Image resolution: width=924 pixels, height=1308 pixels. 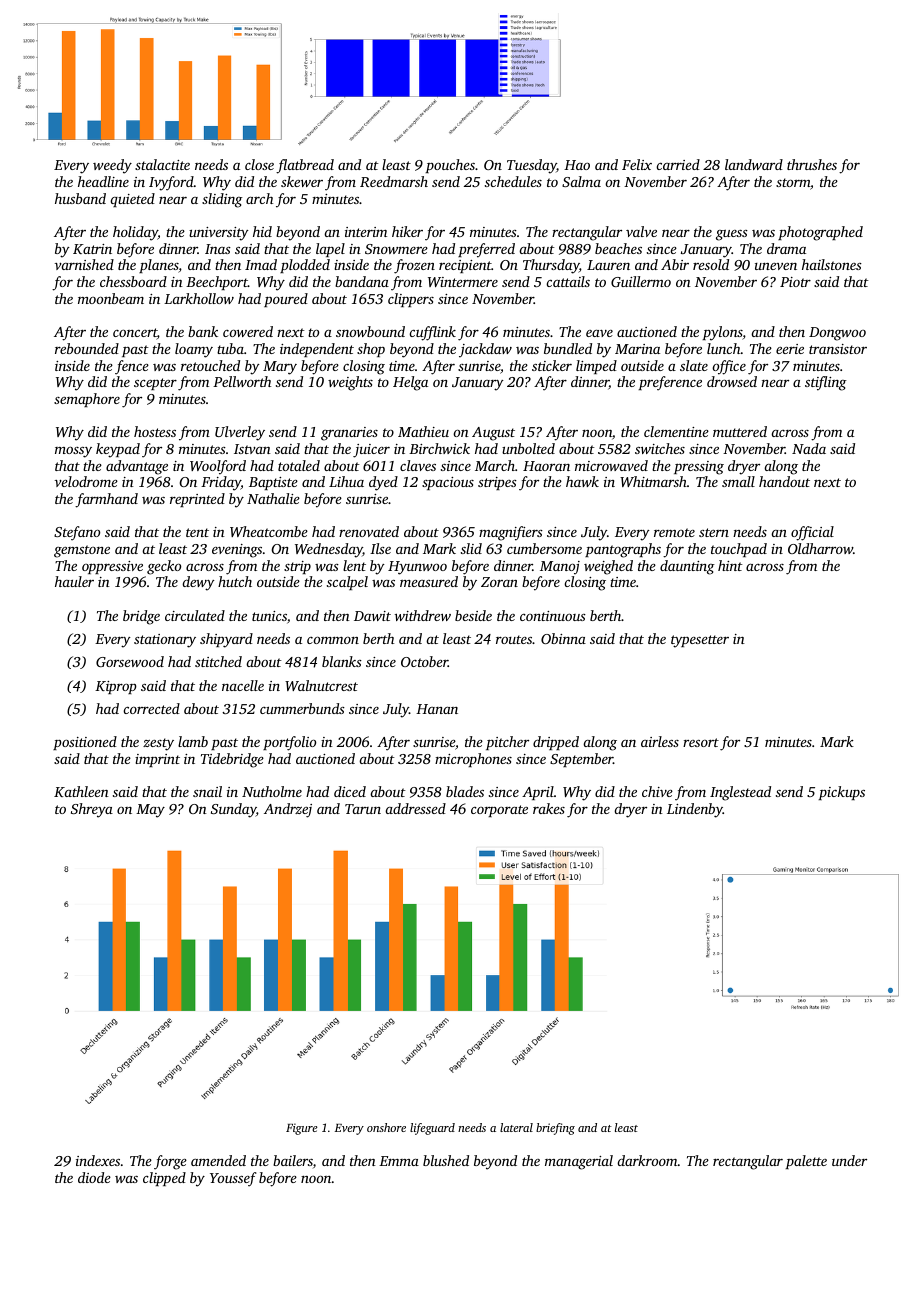 What do you see at coordinates (135, 233) in the image?
I see `holiday` at bounding box center [135, 233].
